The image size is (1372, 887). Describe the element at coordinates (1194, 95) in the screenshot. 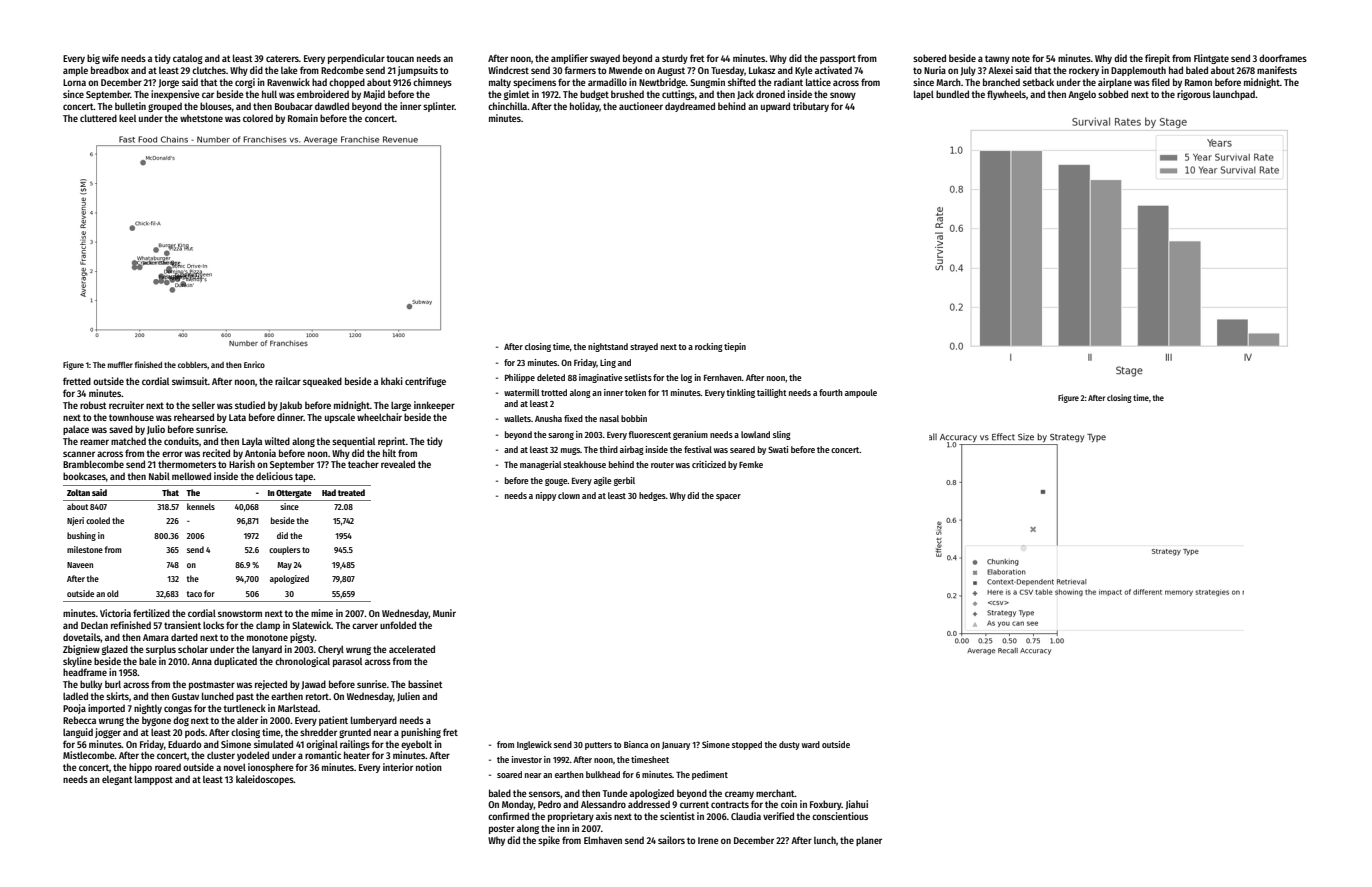

I see `rigorous` at that location.
